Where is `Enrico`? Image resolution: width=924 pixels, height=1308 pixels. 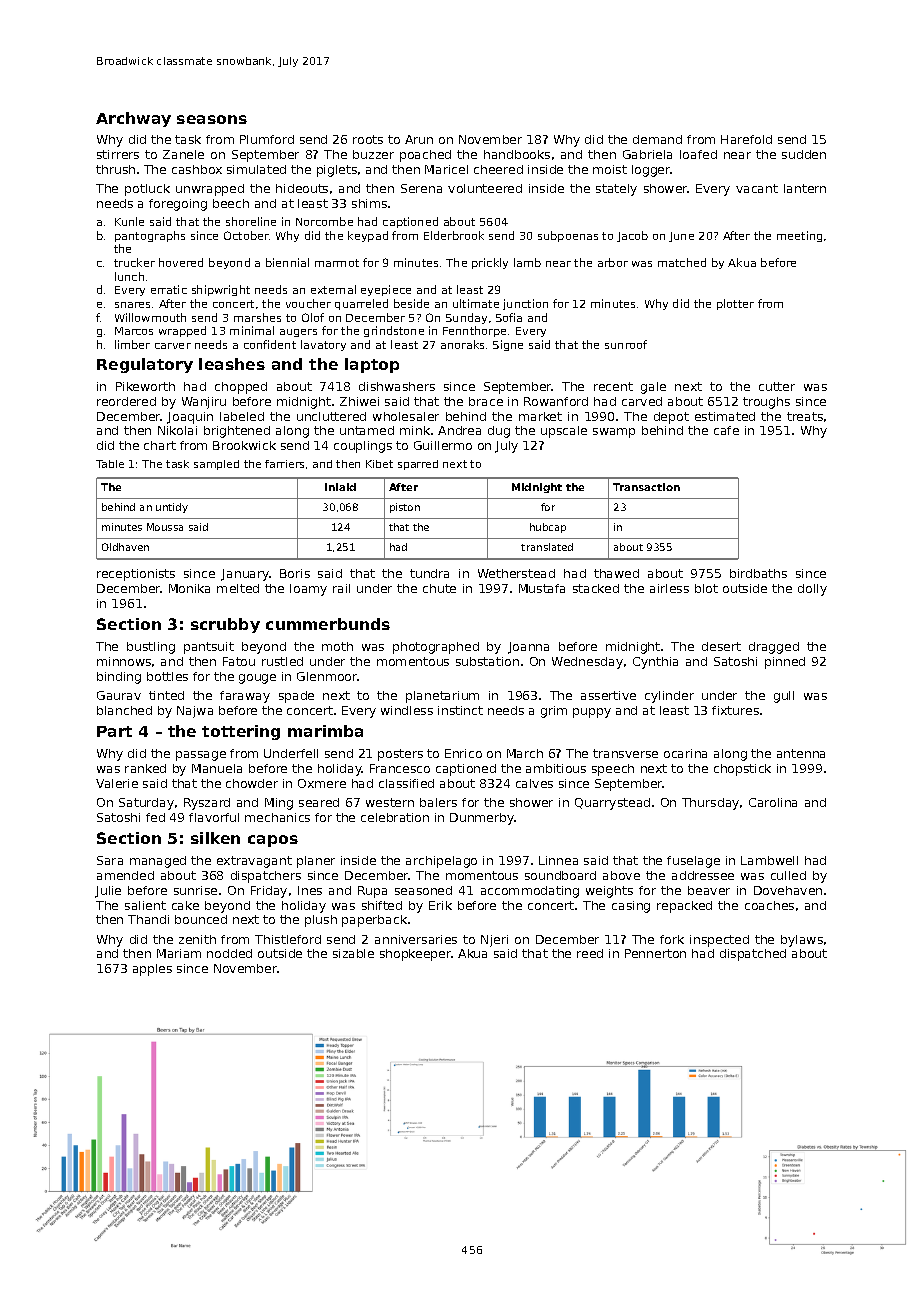 Enrico is located at coordinates (463, 753).
